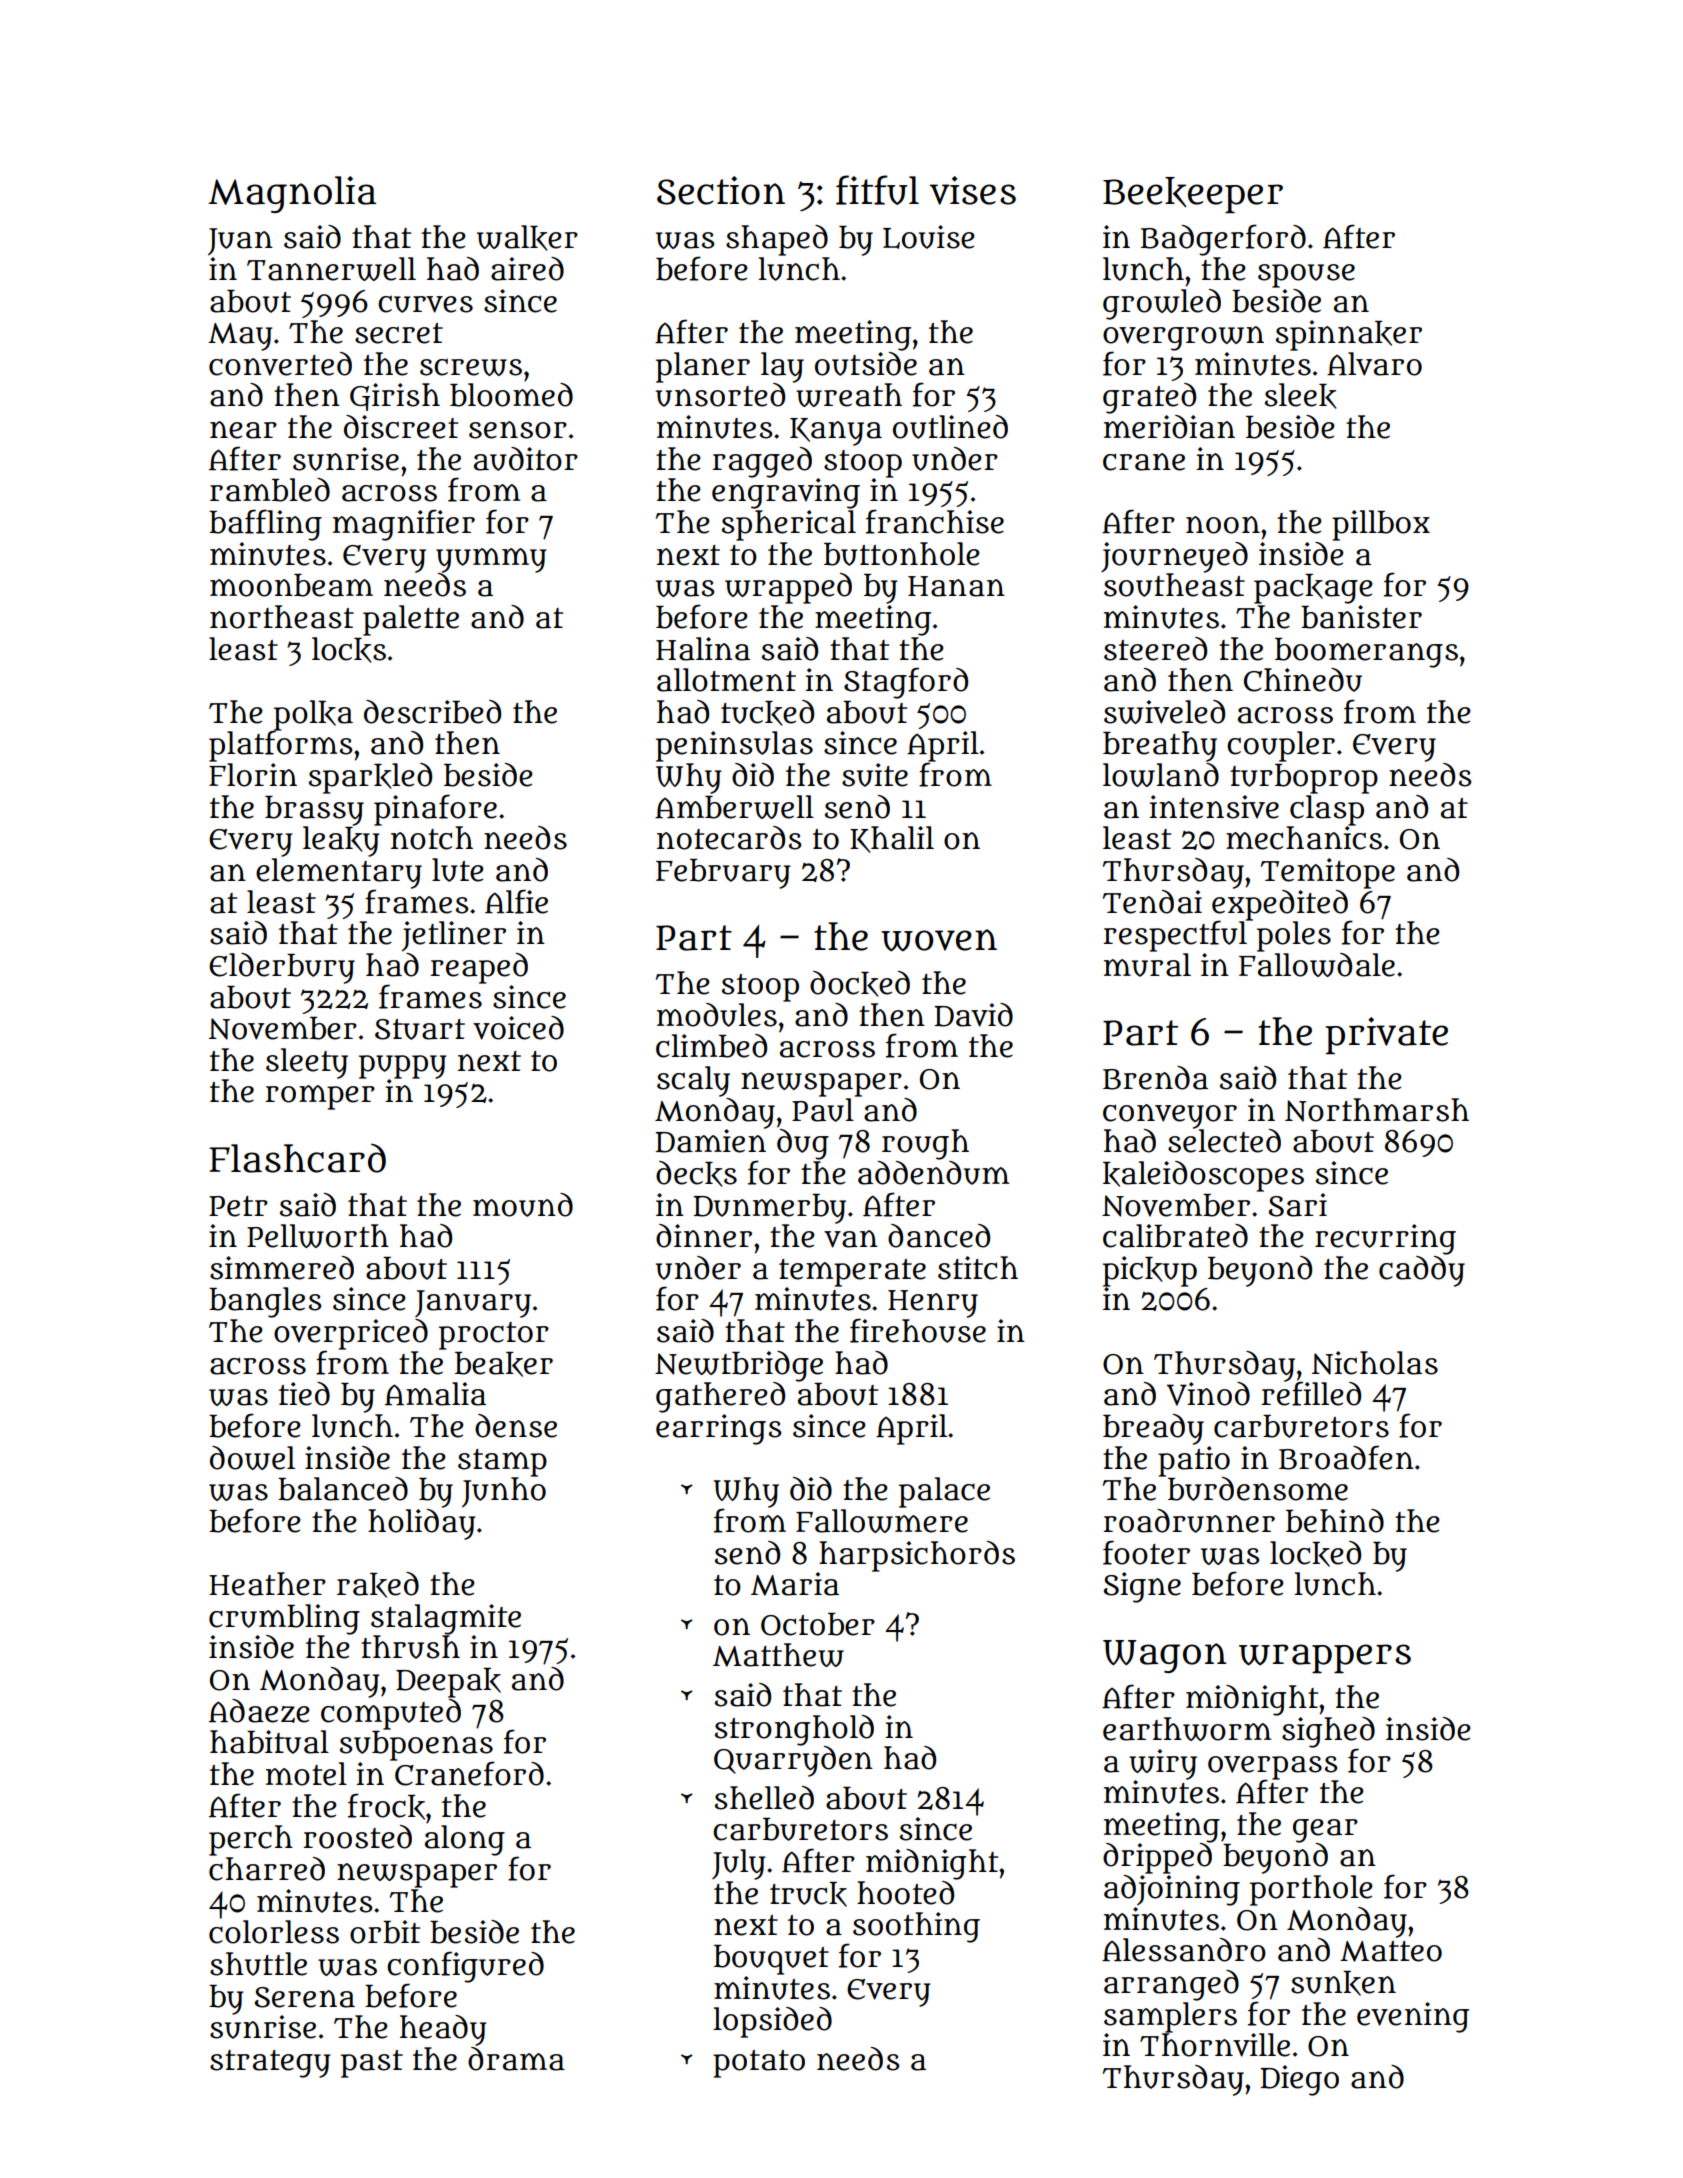  What do you see at coordinates (435, 810) in the image?
I see `pinafore` at bounding box center [435, 810].
